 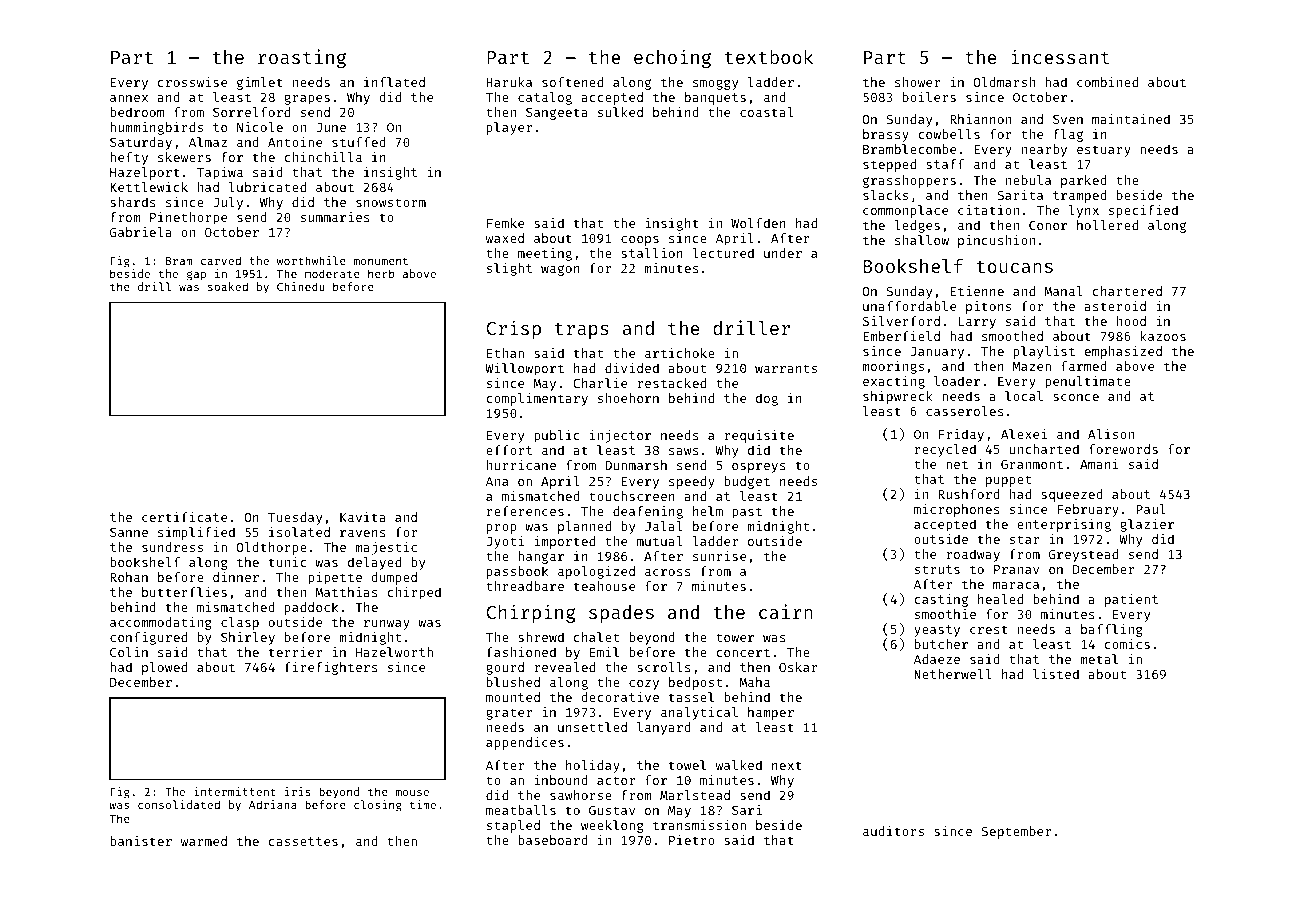 What do you see at coordinates (957, 381) in the screenshot?
I see `loader` at bounding box center [957, 381].
